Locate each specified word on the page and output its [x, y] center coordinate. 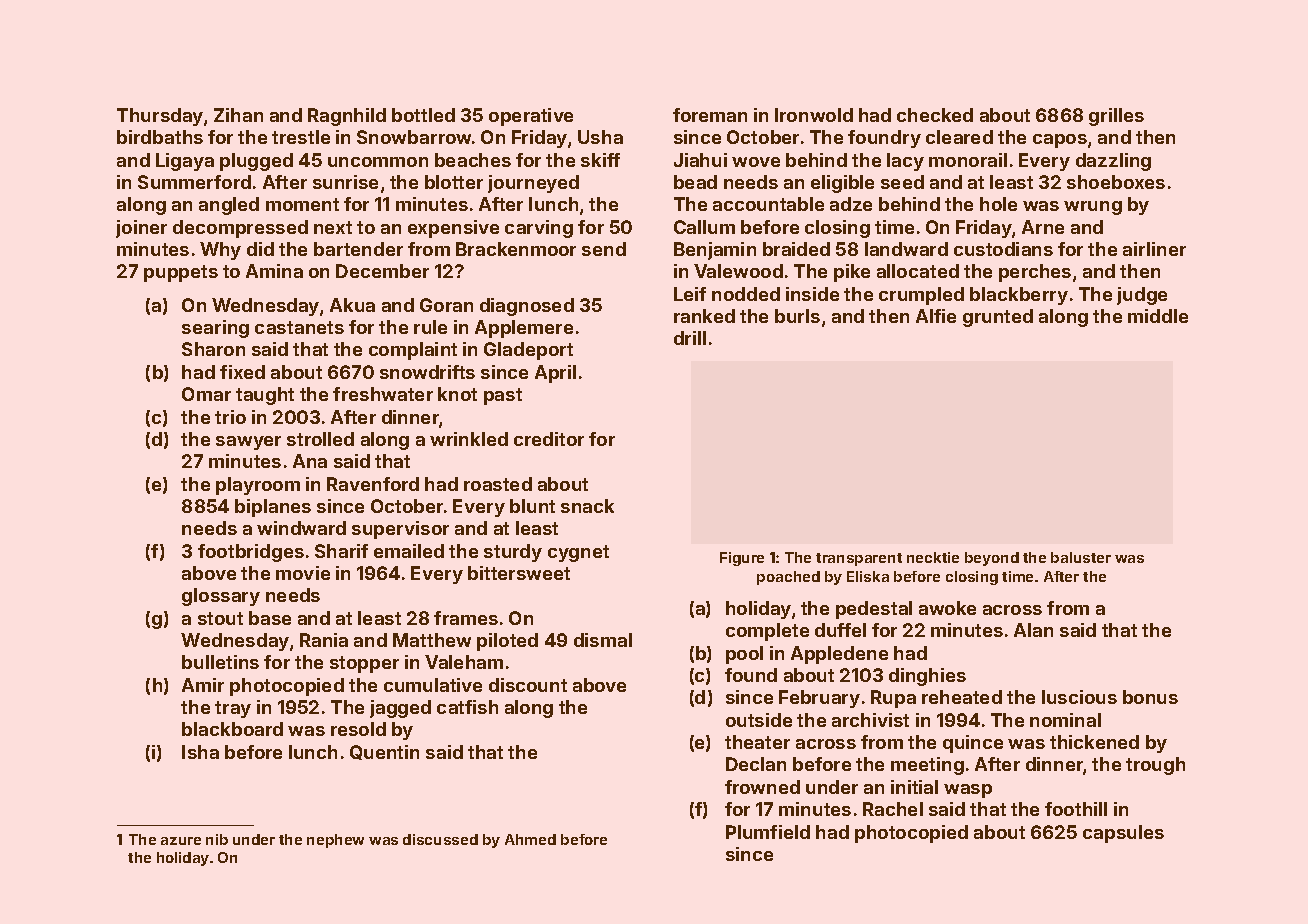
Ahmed [530, 839]
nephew [335, 841]
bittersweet [519, 573]
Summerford [194, 182]
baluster [1081, 557]
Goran [446, 305]
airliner [1154, 249]
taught [265, 396]
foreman [710, 115]
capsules [1123, 834]
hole [998, 204]
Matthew [432, 640]
